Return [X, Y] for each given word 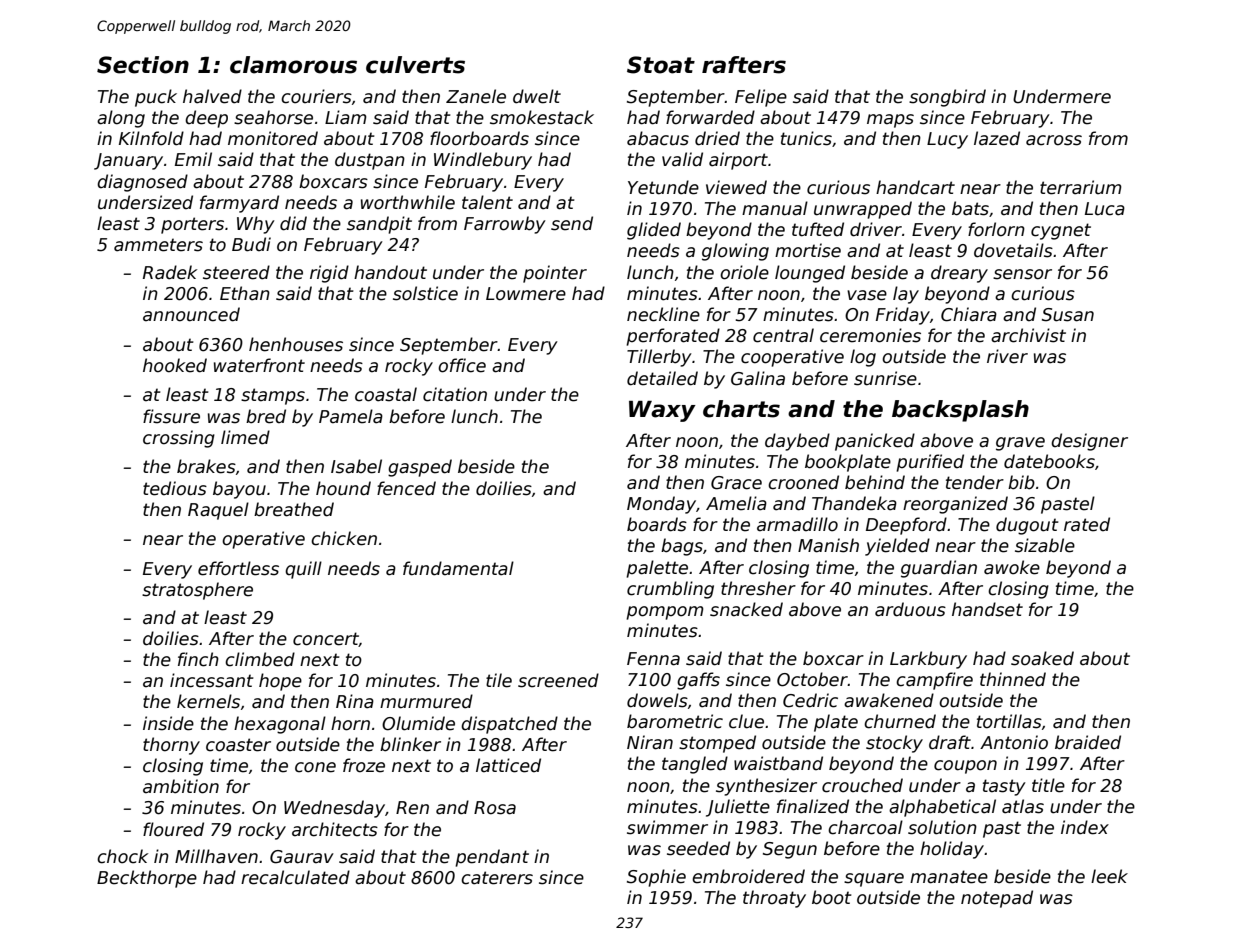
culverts [415, 65]
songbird [947, 98]
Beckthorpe [147, 879]
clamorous [293, 65]
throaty [774, 899]
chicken [344, 538]
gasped [420, 468]
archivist [1028, 335]
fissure [171, 416]
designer [1089, 442]
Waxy [662, 411]
